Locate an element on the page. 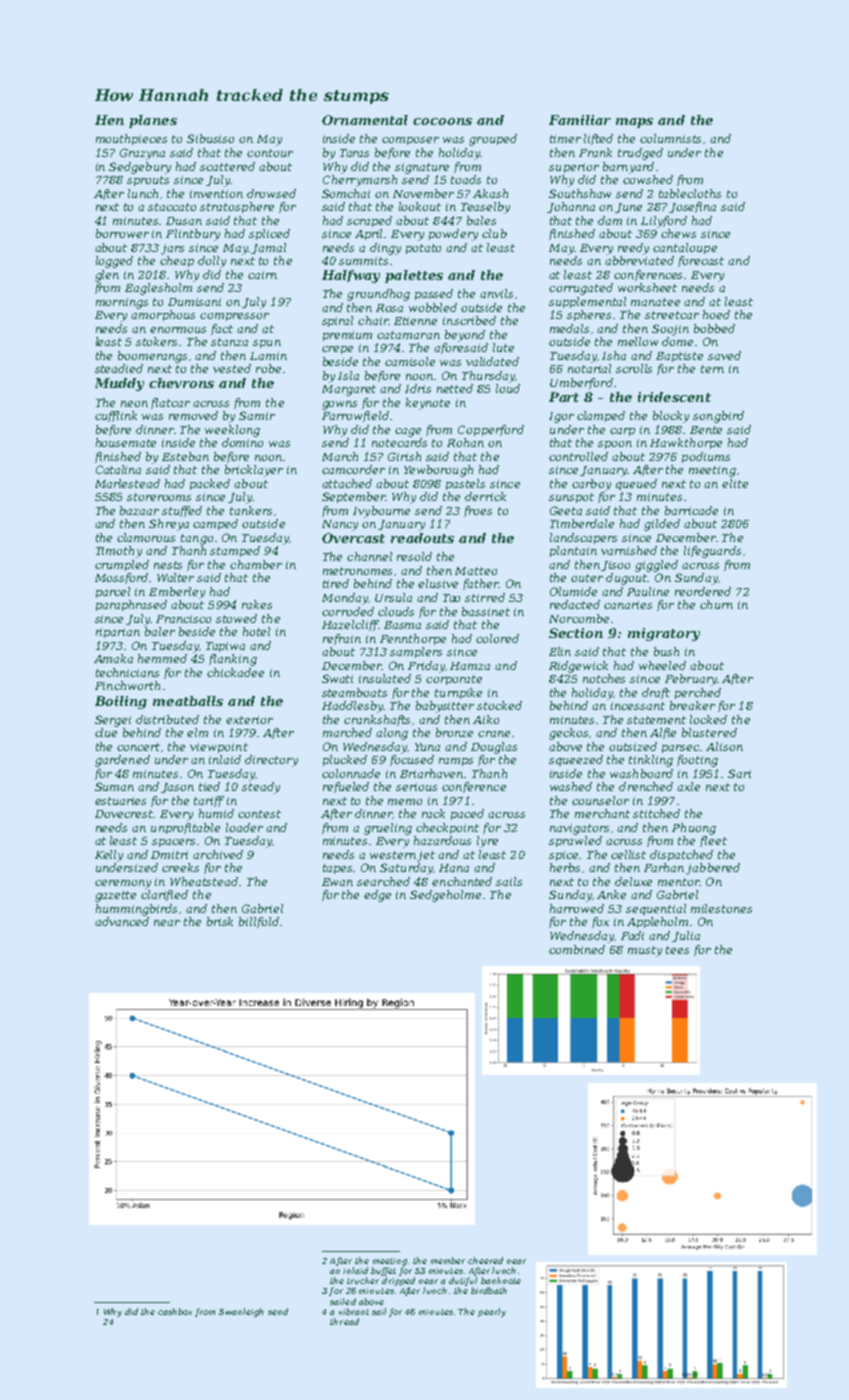  trucker is located at coordinates (363, 1280).
